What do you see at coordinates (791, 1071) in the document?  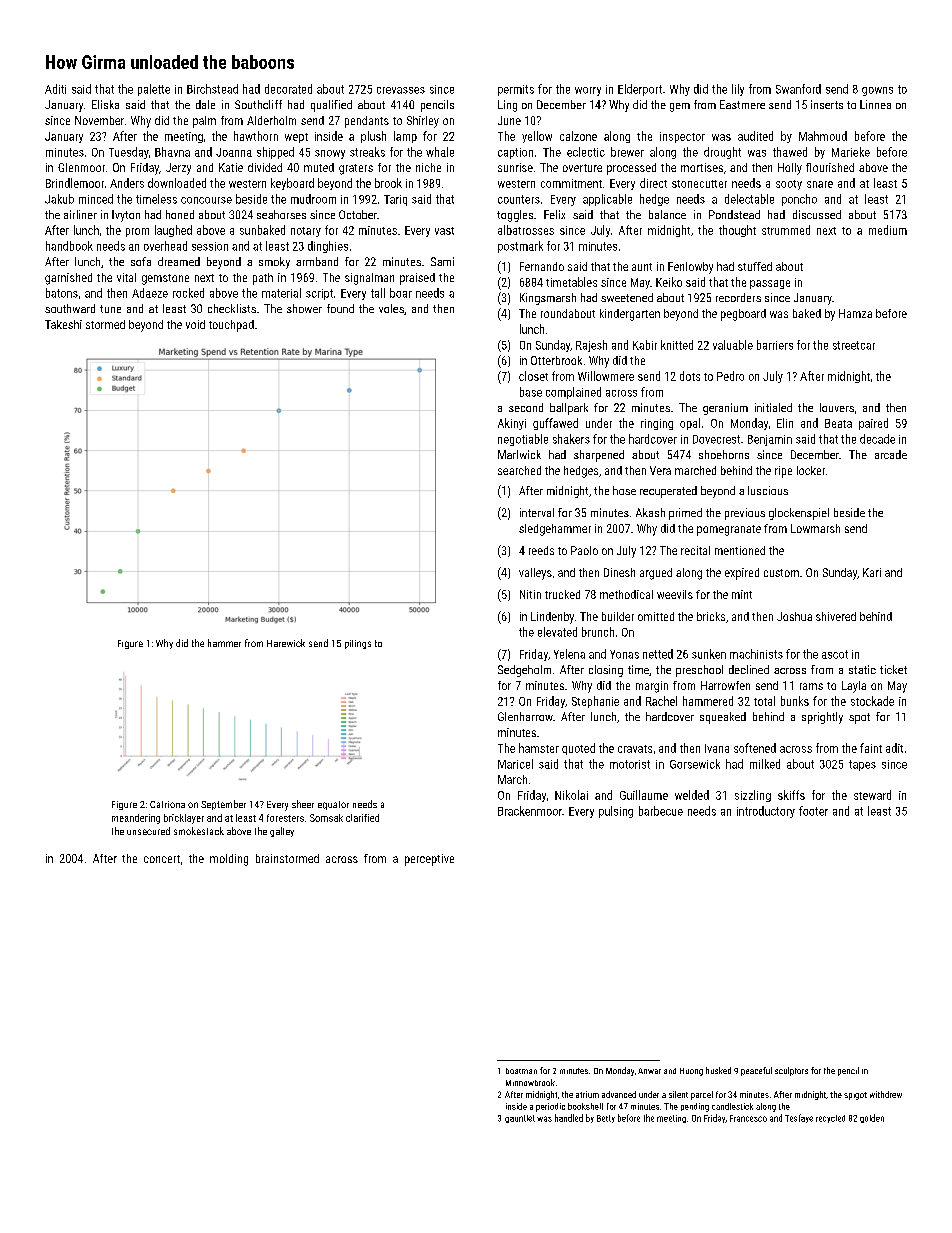 I see `sculptors` at bounding box center [791, 1071].
